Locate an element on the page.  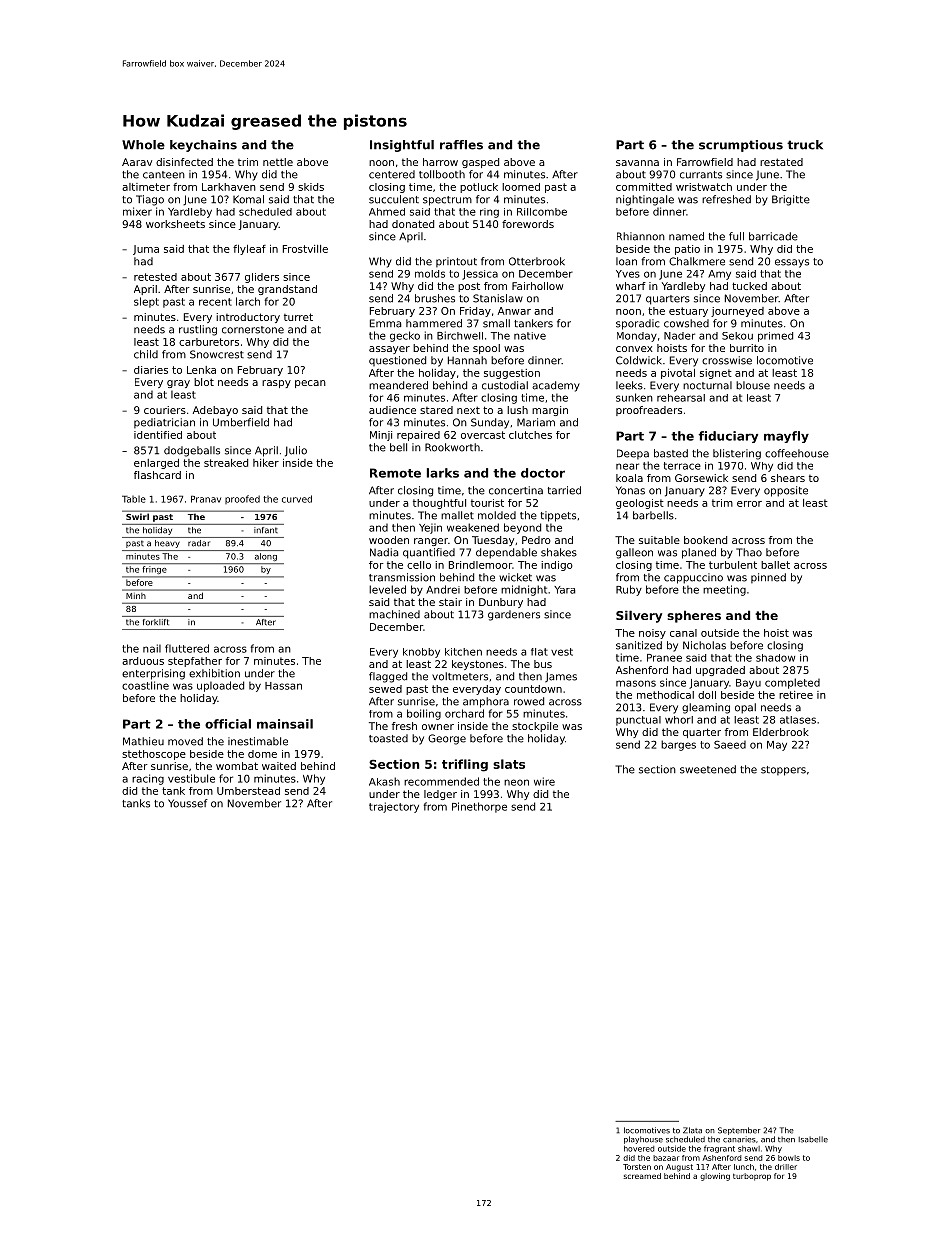
Torsten is located at coordinates (637, 1167).
